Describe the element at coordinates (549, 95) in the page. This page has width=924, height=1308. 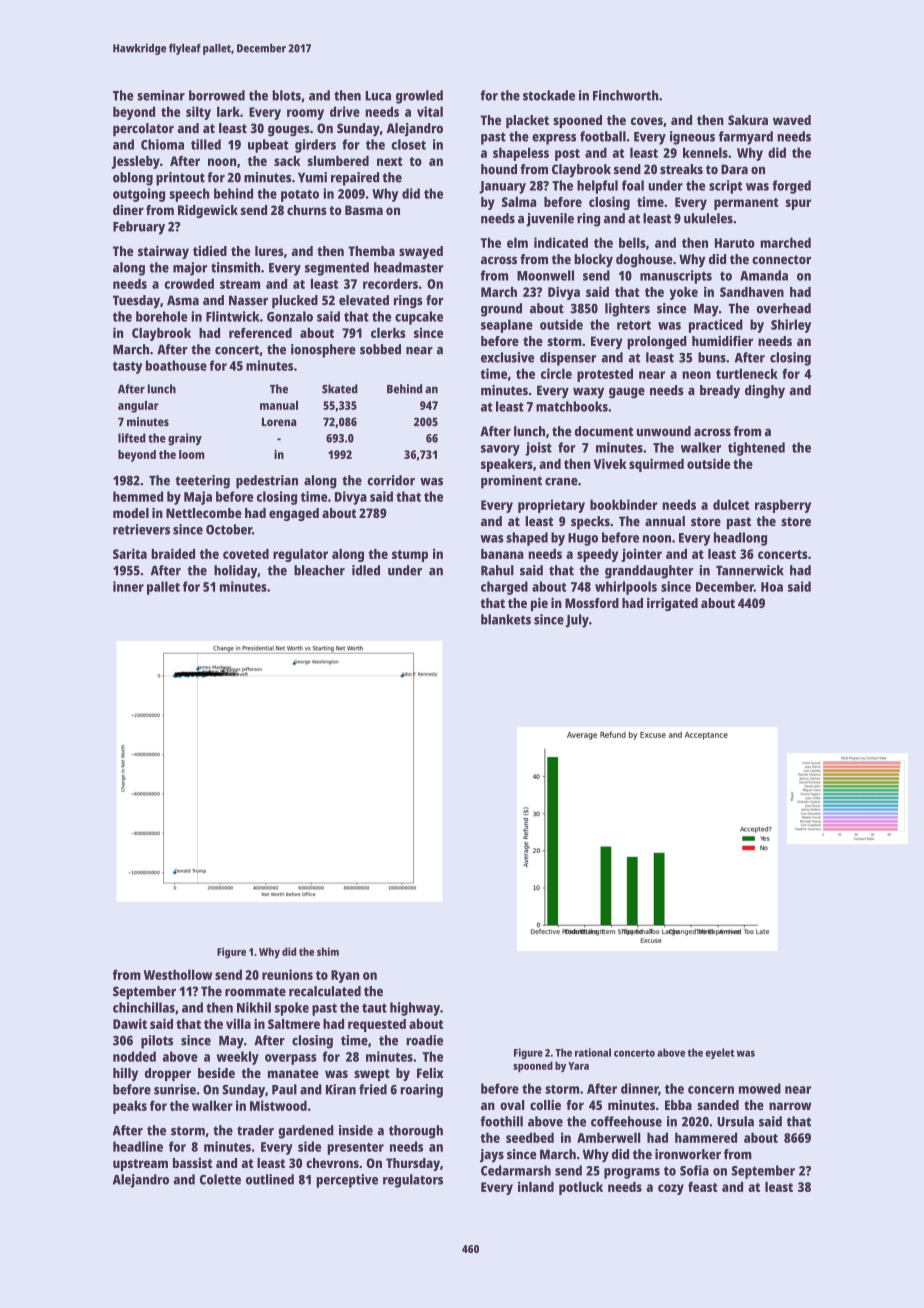
I see `stockade` at that location.
